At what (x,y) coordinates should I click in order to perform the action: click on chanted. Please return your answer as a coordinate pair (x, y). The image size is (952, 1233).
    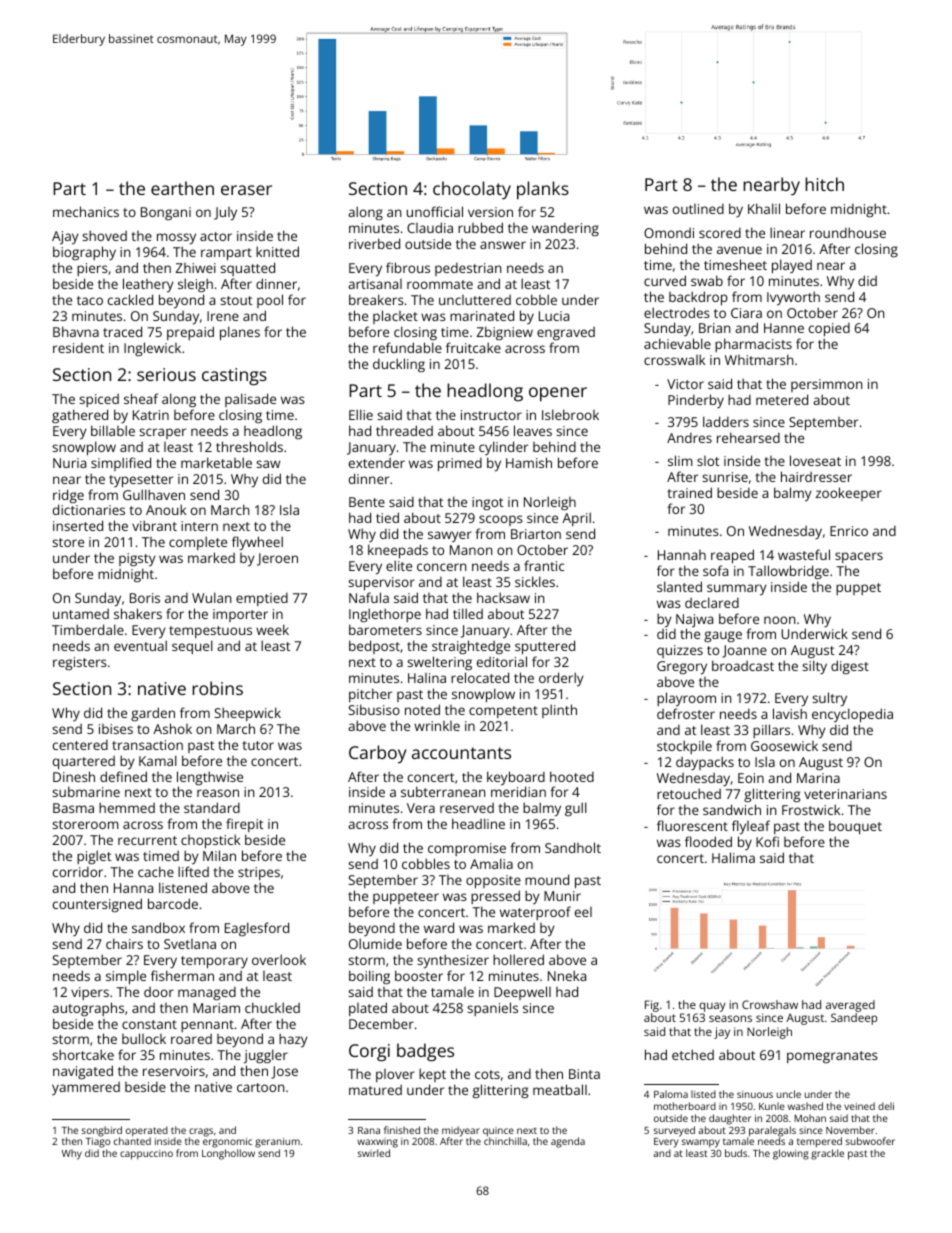
    Looking at the image, I should click on (132, 1141).
